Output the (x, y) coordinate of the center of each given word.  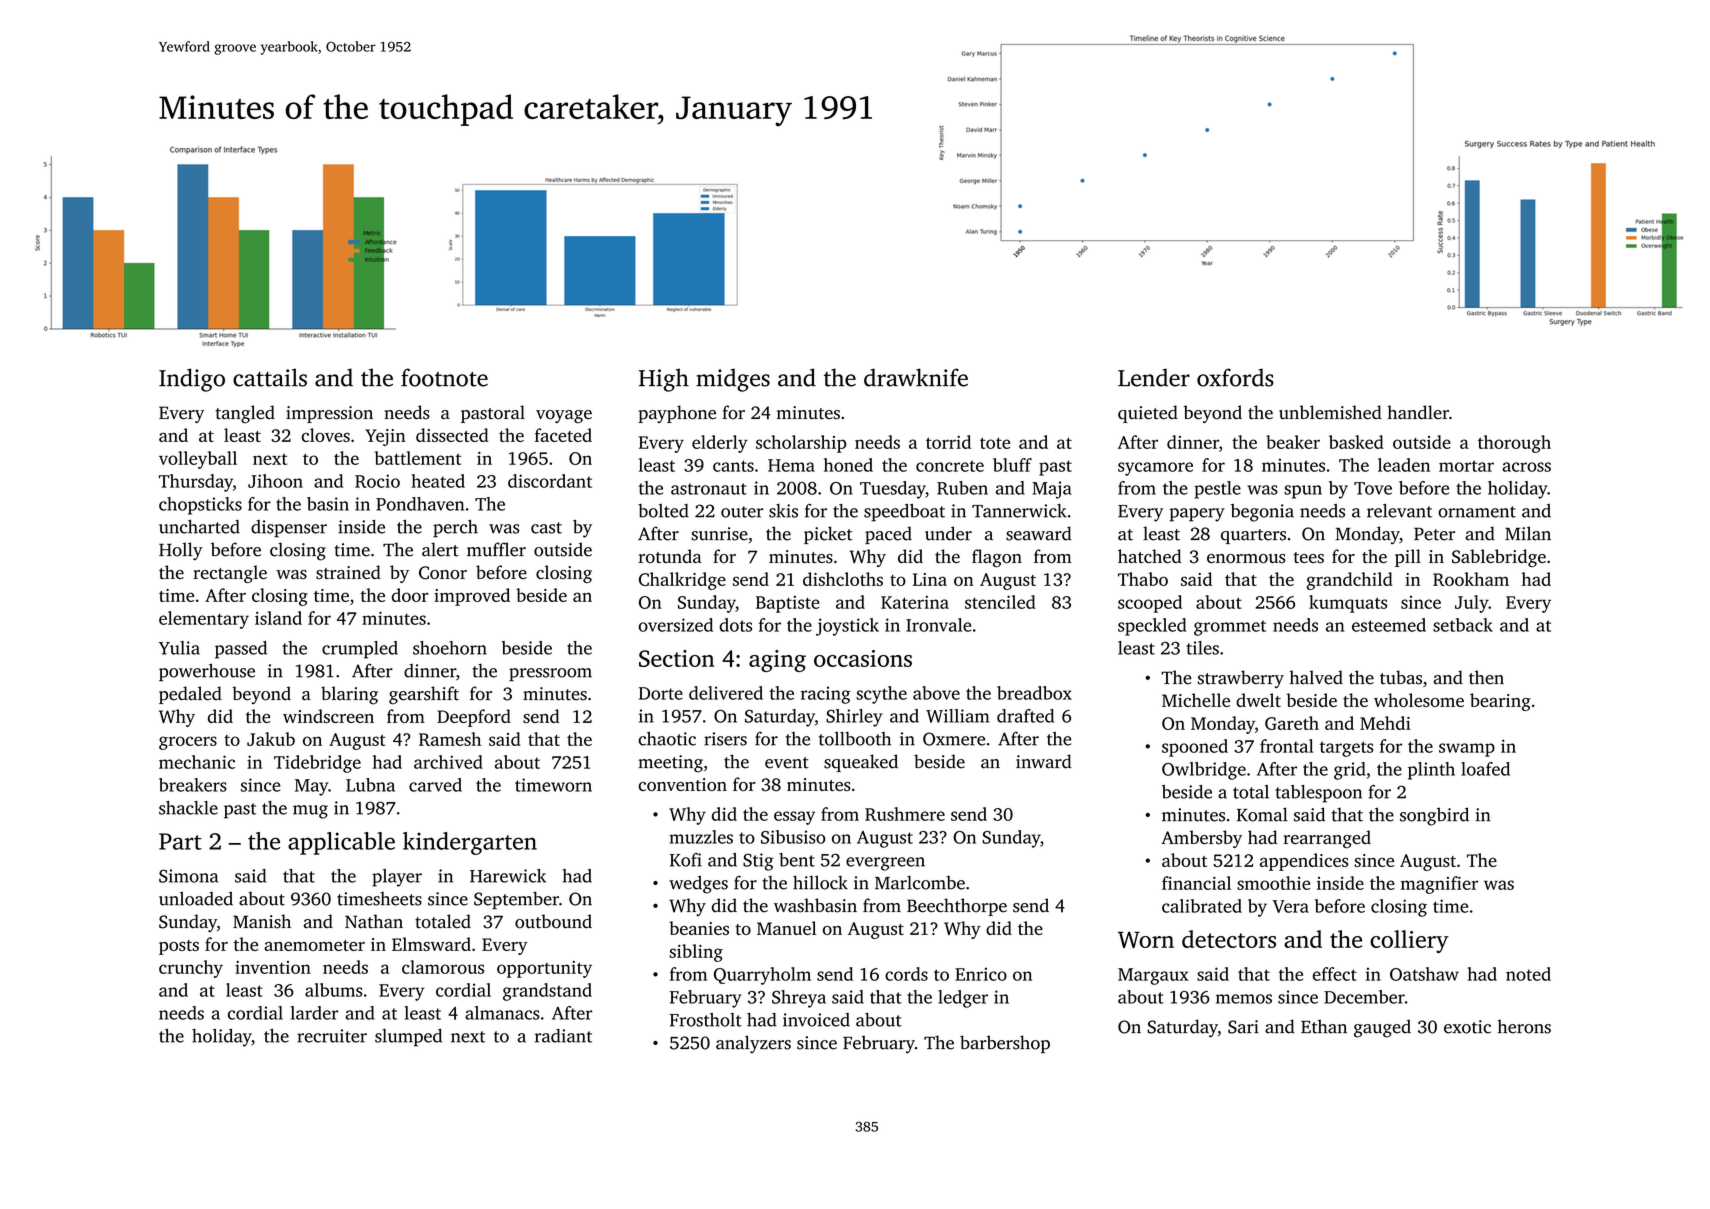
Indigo (192, 380)
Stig (758, 862)
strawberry (1241, 679)
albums (333, 990)
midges (733, 380)
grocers (188, 743)
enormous (1246, 559)
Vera (1291, 906)
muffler (496, 549)
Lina (930, 579)
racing (826, 695)
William (957, 716)
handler (1418, 412)
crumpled (360, 650)
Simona (188, 876)
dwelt (1258, 700)
